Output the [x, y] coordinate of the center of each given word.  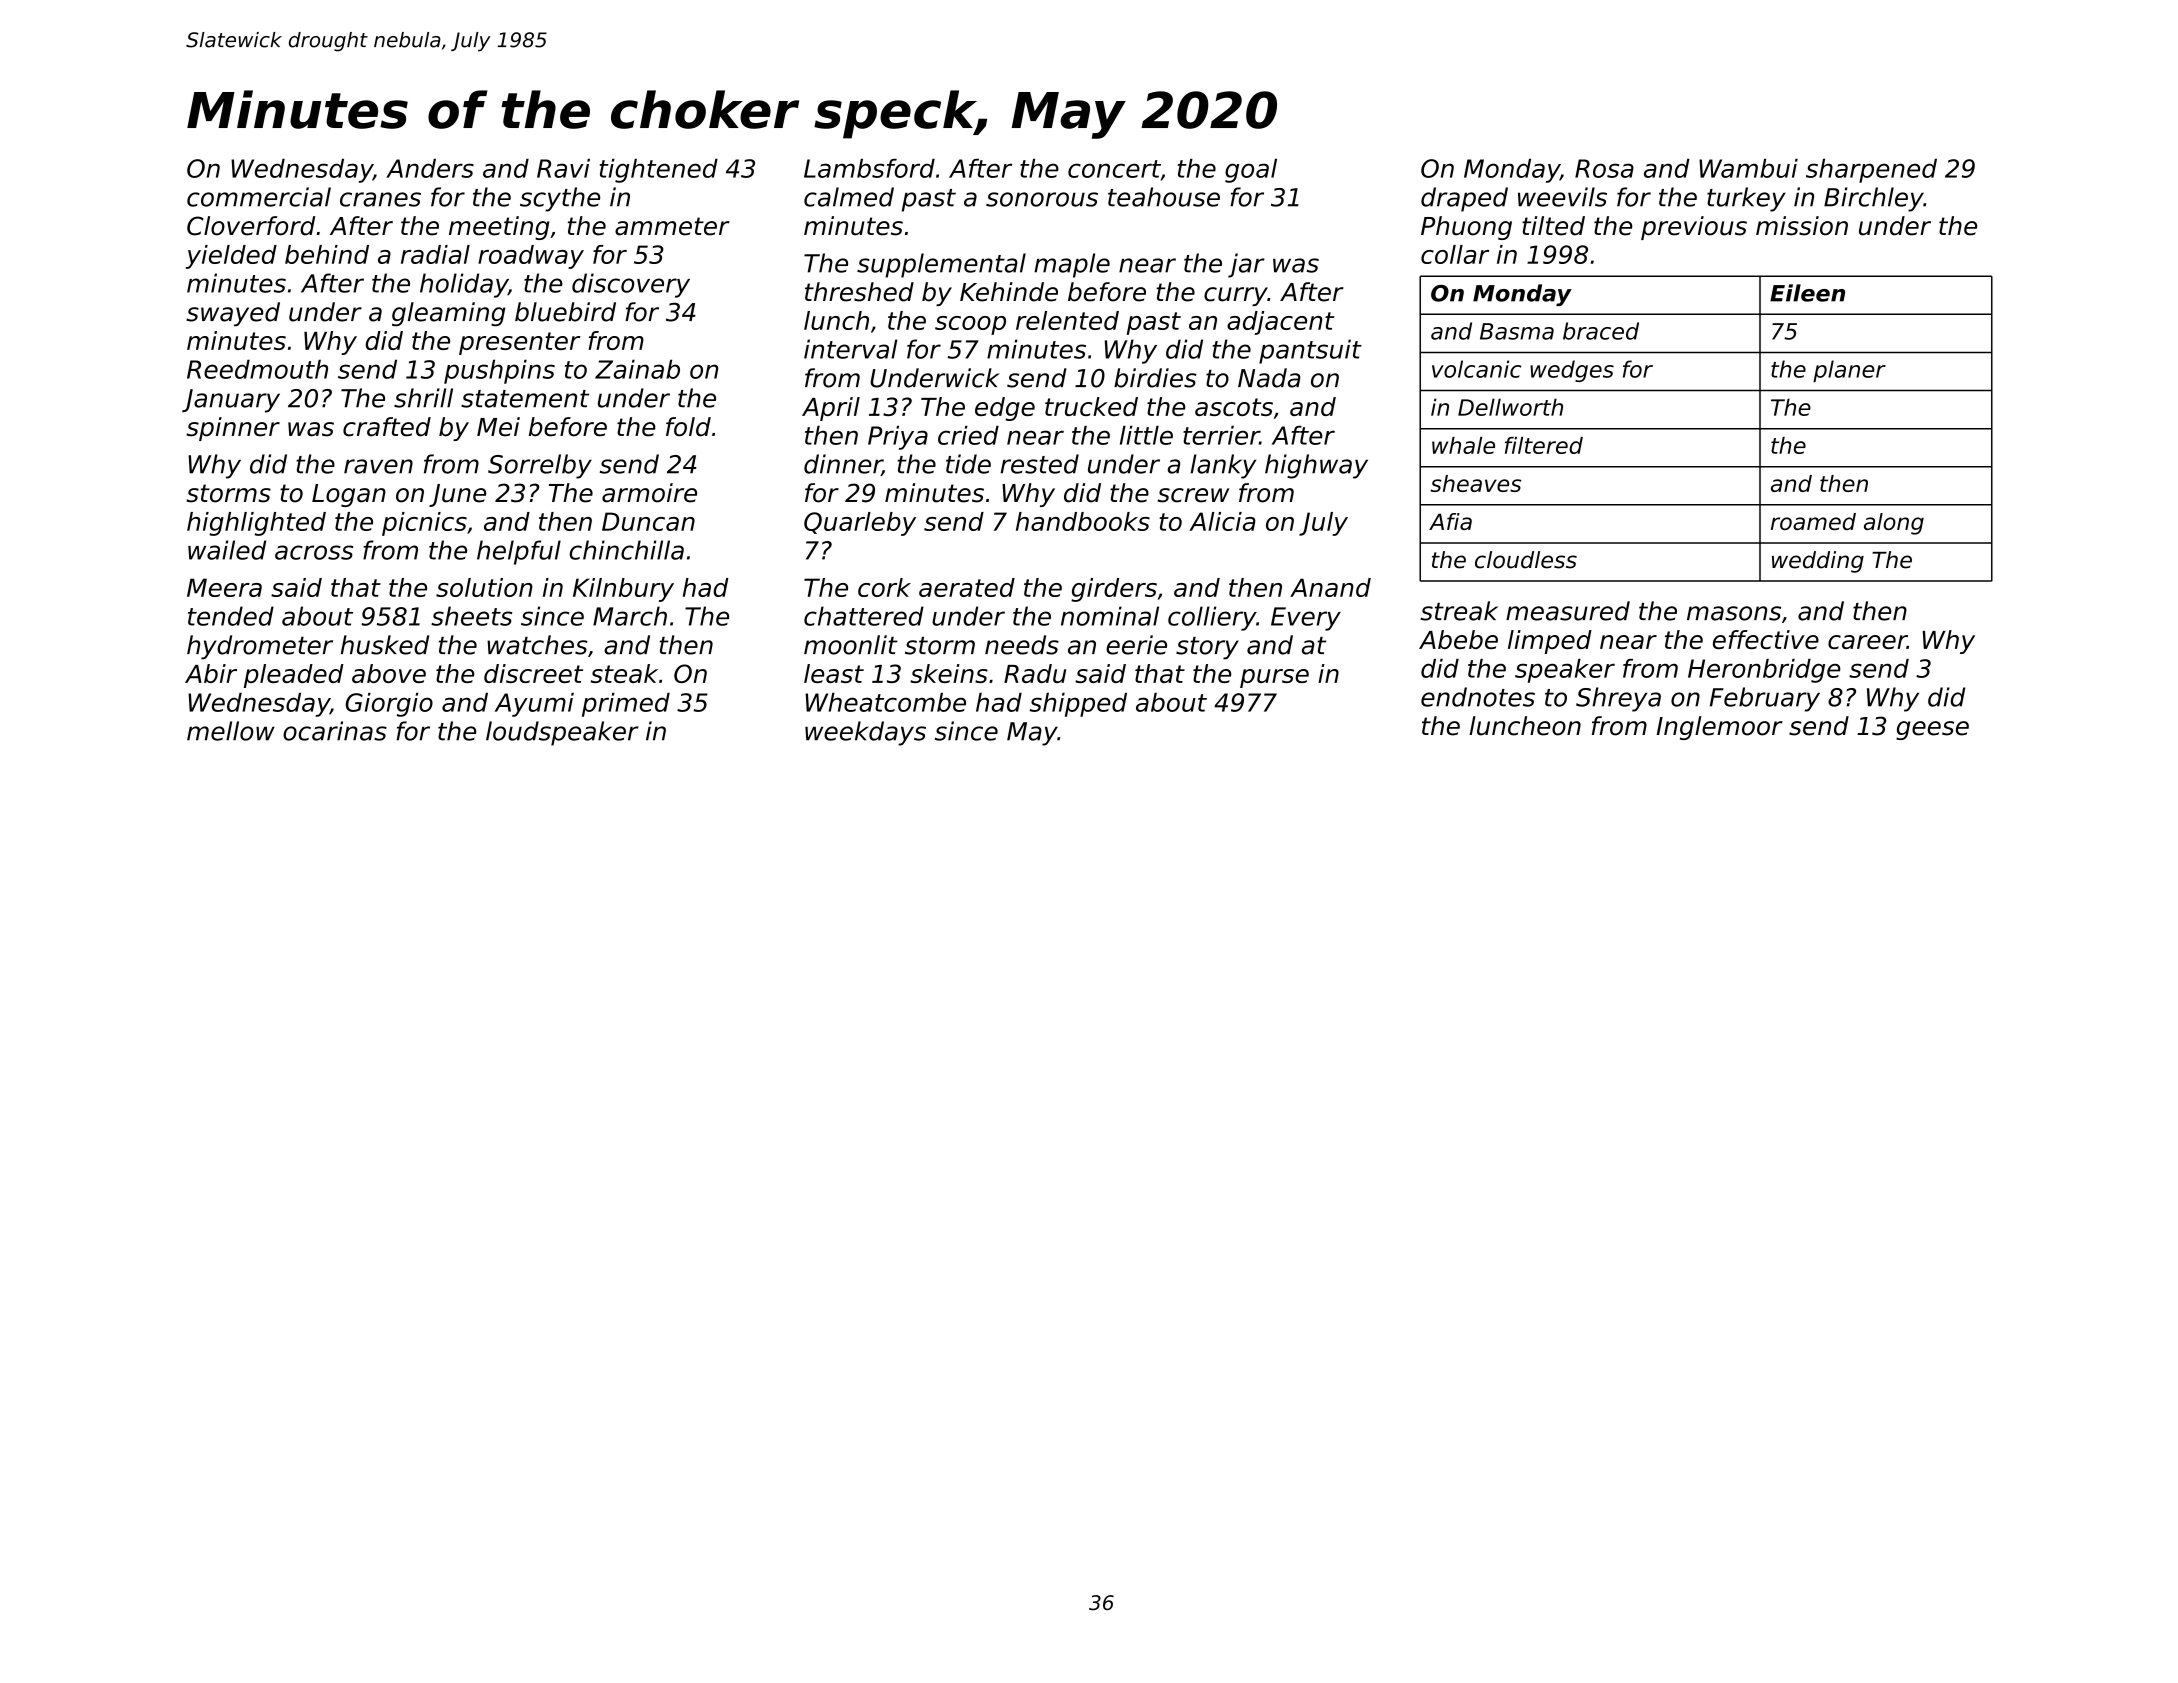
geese [1932, 730]
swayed [233, 314]
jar [1246, 265]
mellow [231, 731]
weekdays [865, 733]
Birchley [1874, 199]
